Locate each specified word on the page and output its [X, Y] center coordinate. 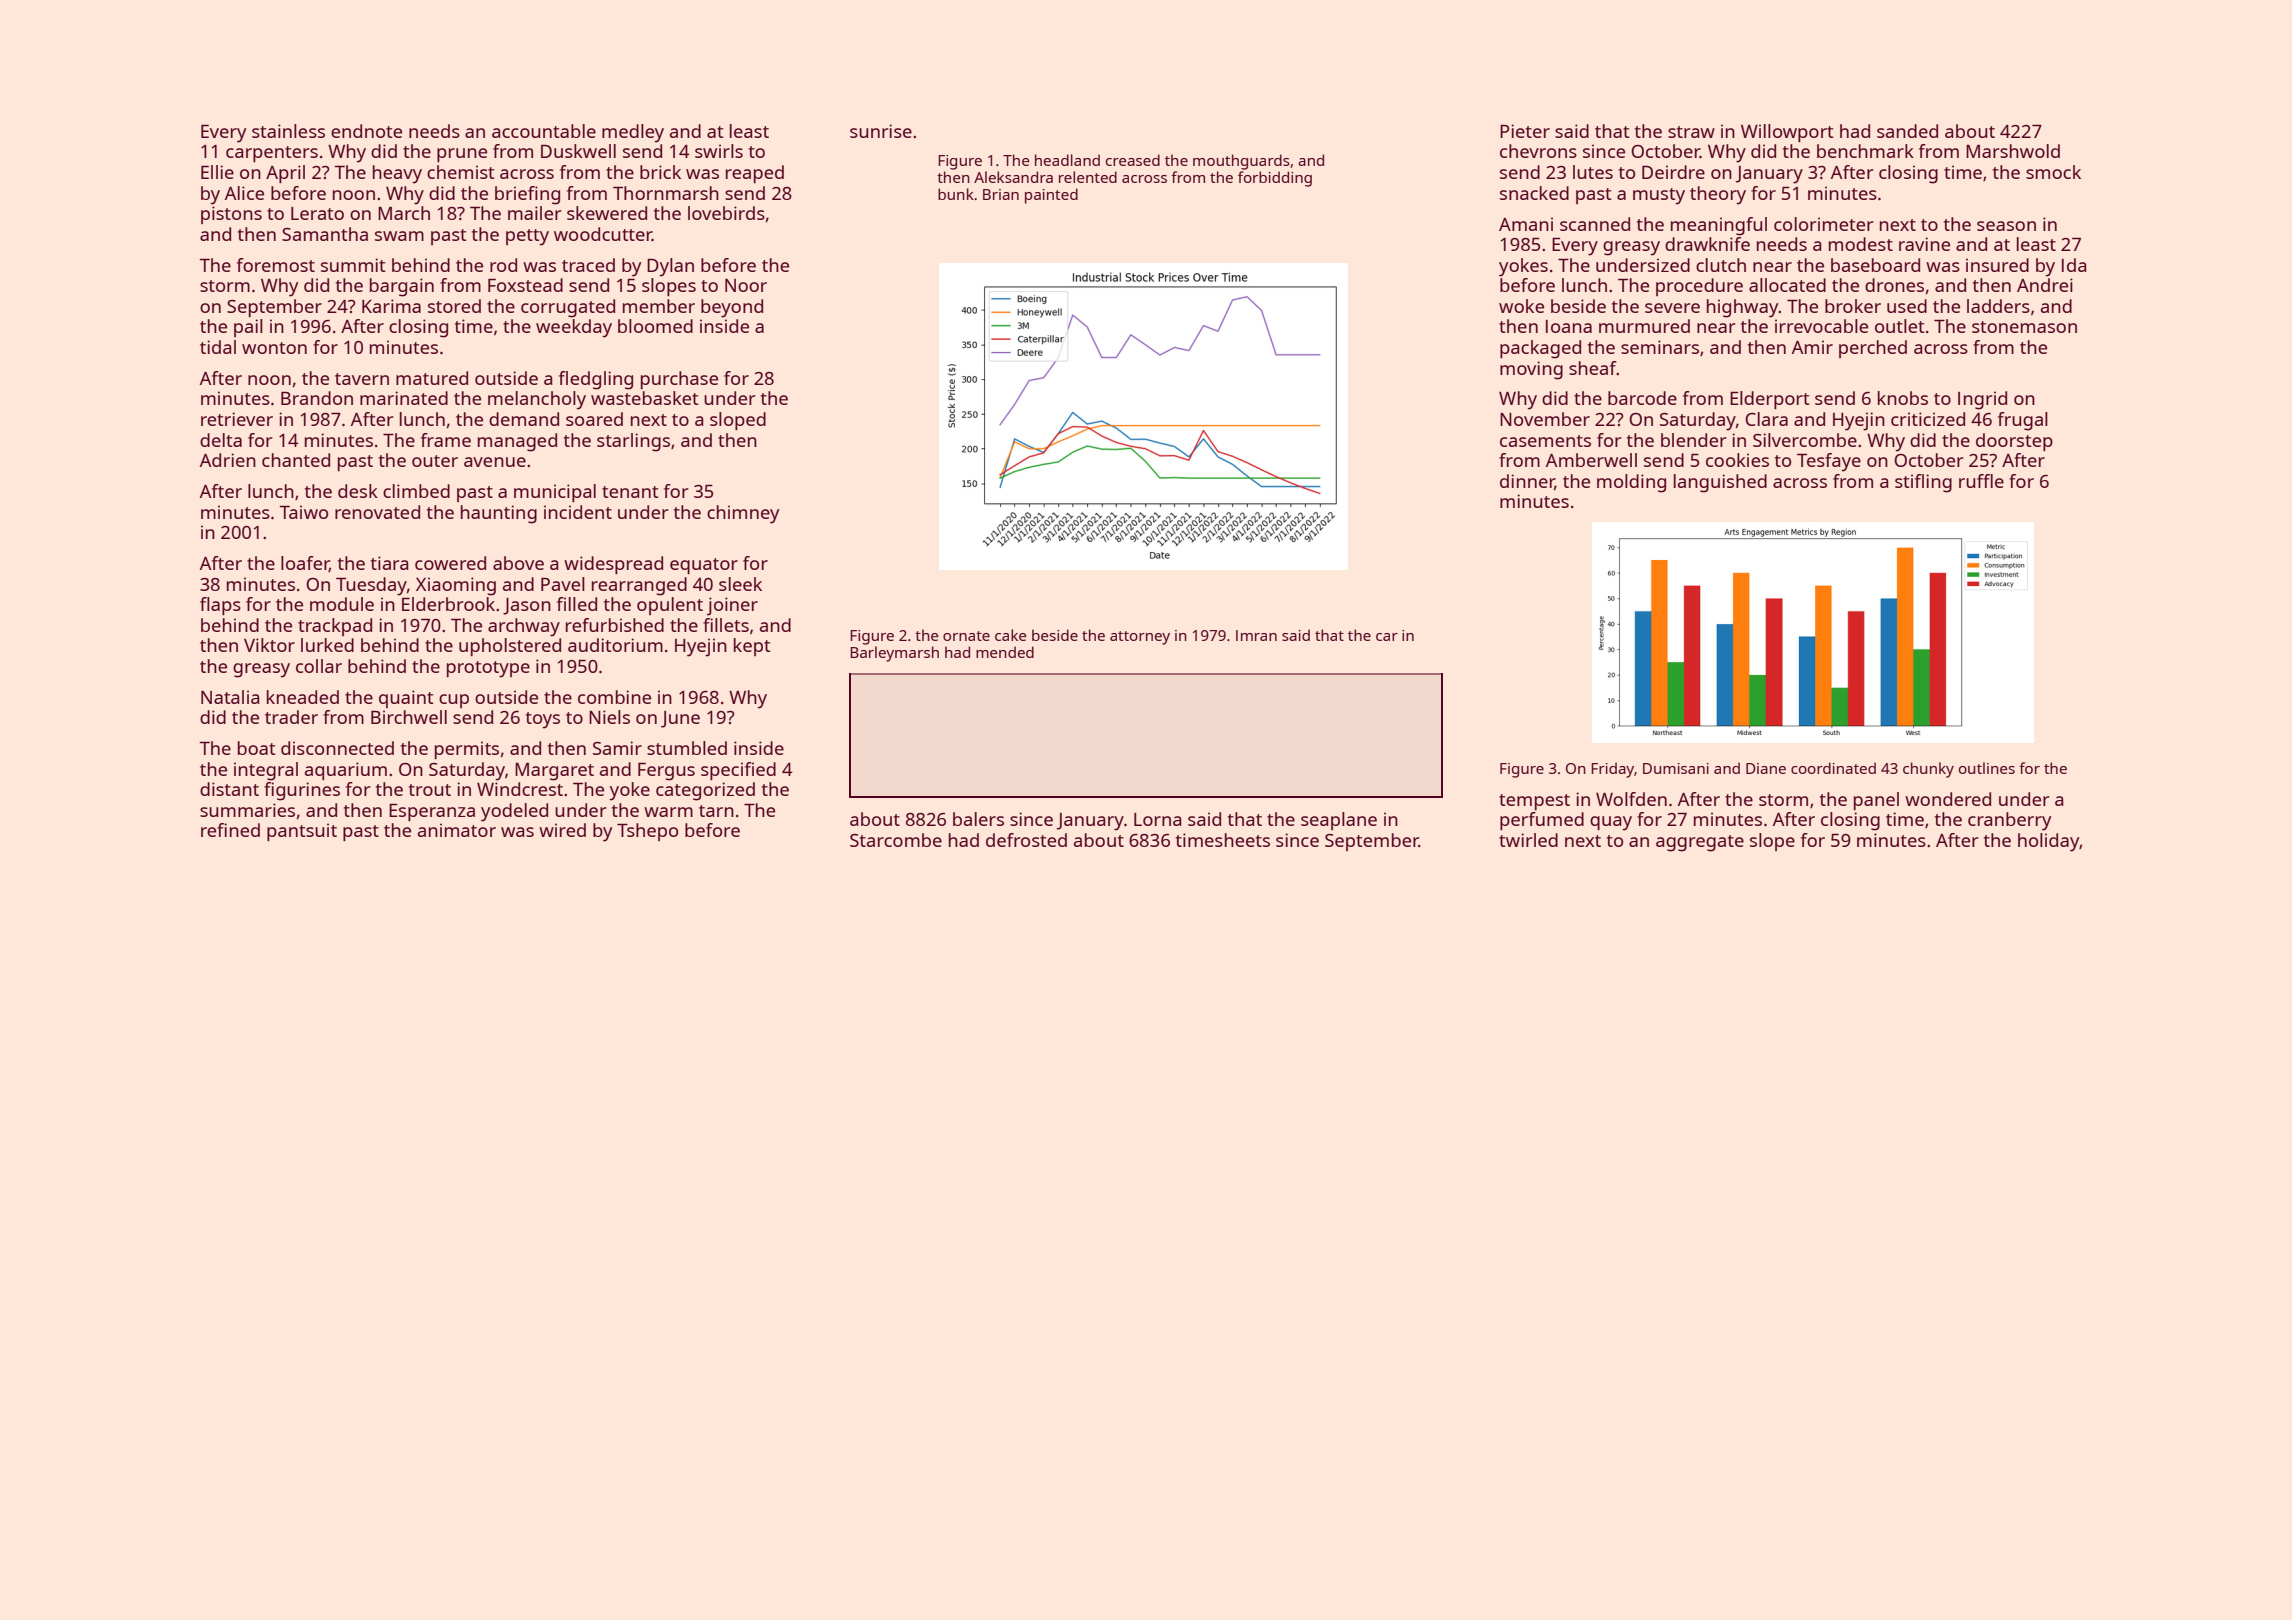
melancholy [537, 400]
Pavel [563, 584]
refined [230, 830]
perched [1873, 349]
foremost [276, 265]
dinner [1527, 482]
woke [1521, 306]
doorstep [2014, 442]
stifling [1923, 483]
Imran [1256, 635]
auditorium [615, 645]
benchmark [1865, 151]
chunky [1928, 770]
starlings [633, 442]
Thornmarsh [666, 193]
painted [1051, 196]
